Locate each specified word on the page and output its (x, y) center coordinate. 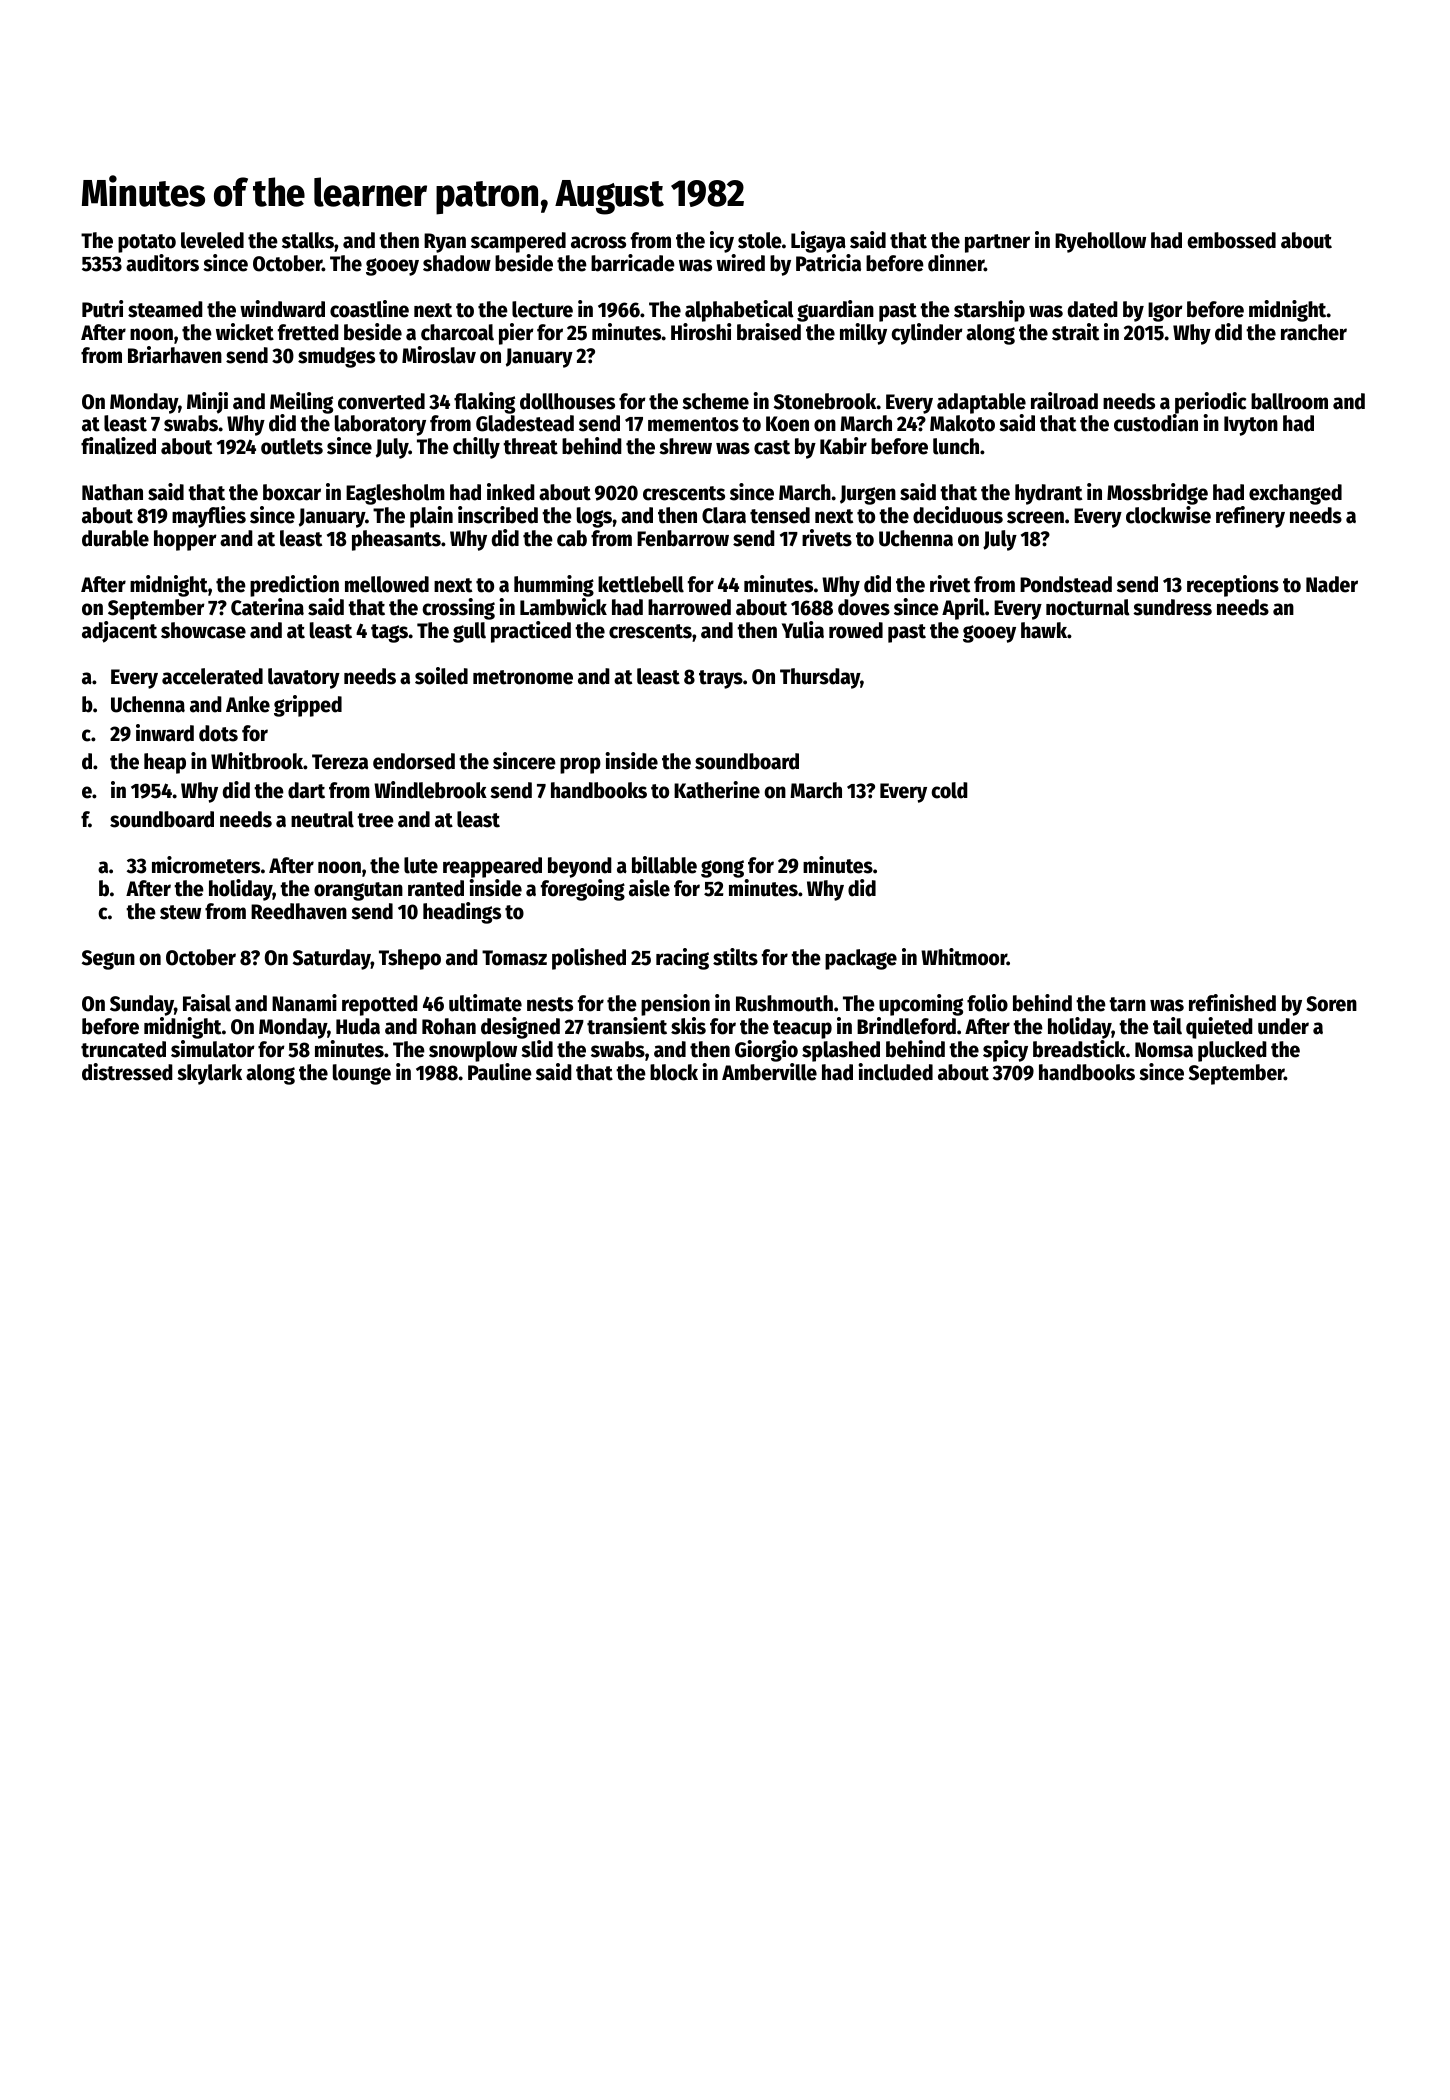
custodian (1156, 423)
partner (997, 243)
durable (115, 538)
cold (949, 790)
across (598, 242)
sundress (1172, 607)
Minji (207, 403)
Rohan (449, 1026)
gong (722, 869)
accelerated (212, 676)
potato (147, 243)
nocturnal (1088, 607)
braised (769, 332)
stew (180, 912)
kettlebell (641, 584)
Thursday (820, 678)
